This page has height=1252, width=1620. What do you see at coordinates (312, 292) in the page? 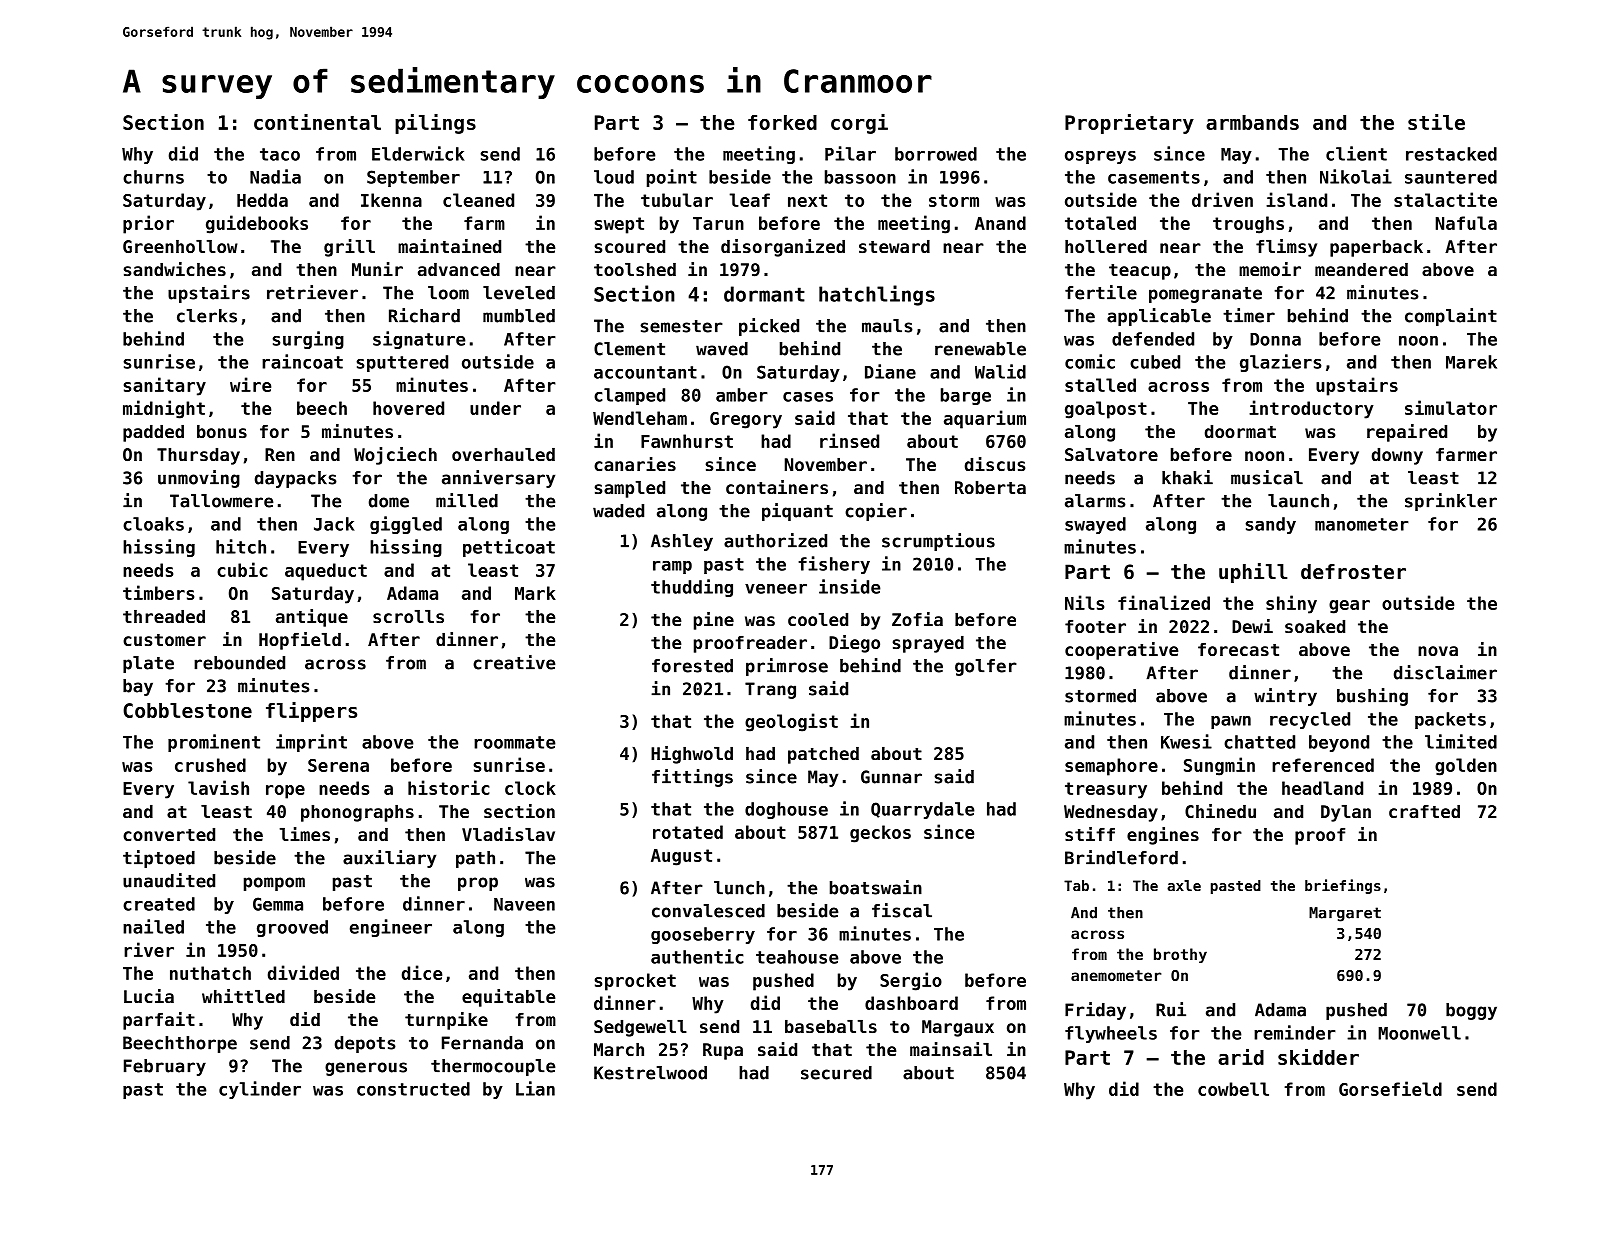
I see `retriever` at bounding box center [312, 292].
